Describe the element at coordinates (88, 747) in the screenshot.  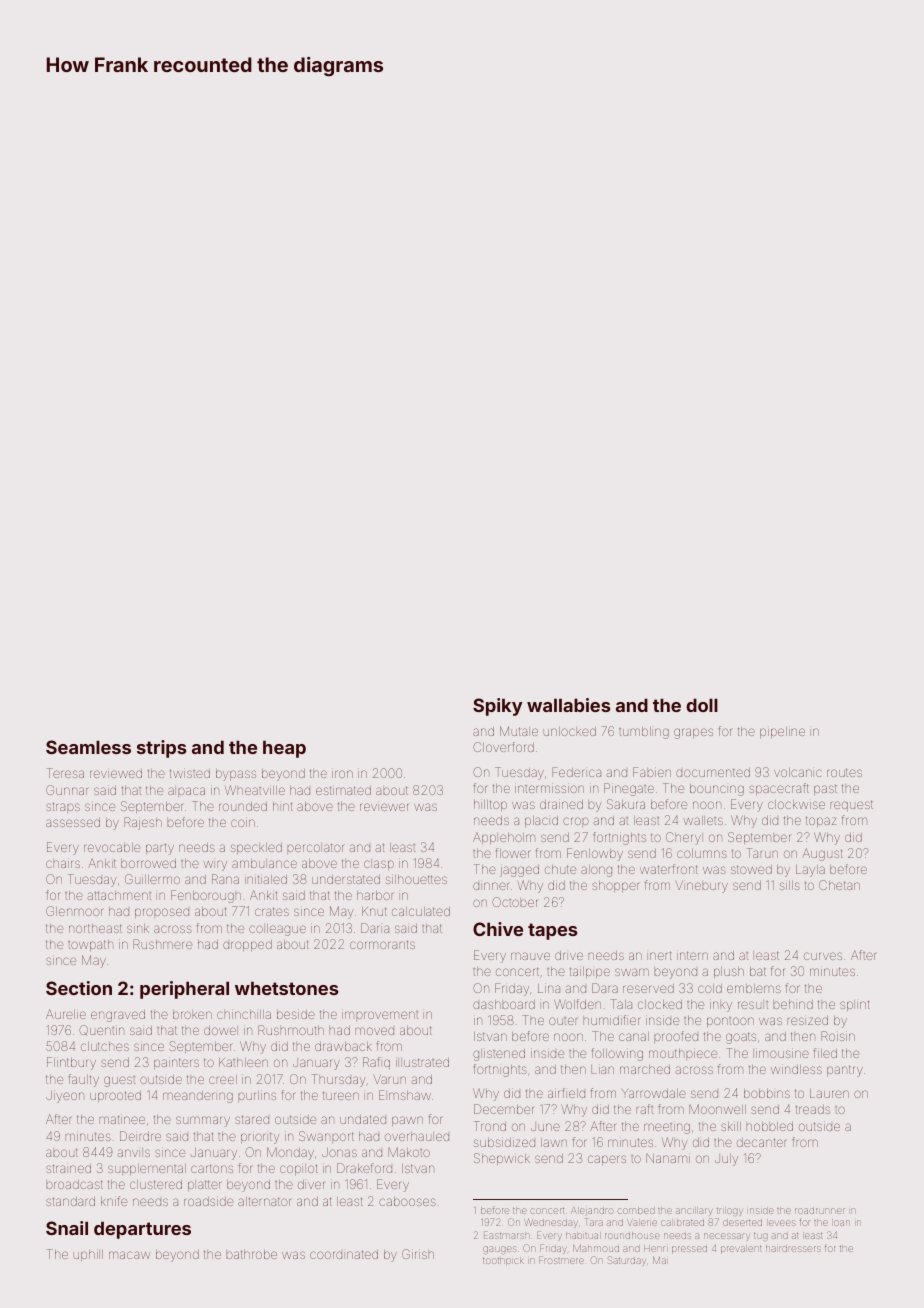
I see `Seamless` at that location.
